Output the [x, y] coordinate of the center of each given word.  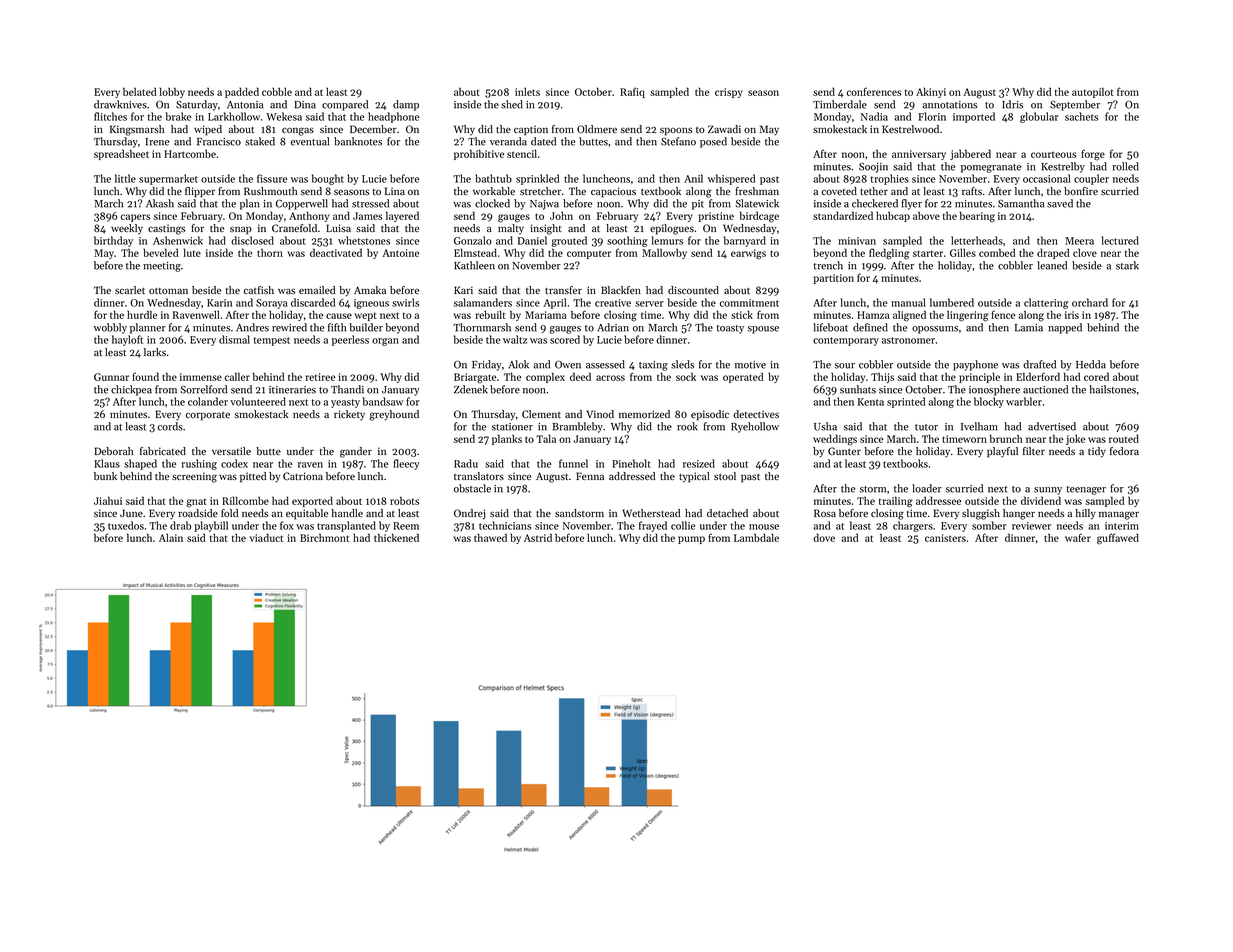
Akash [160, 203]
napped [1065, 328]
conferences [874, 91]
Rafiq [632, 92]
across [610, 378]
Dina [305, 105]
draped [1053, 253]
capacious [613, 192]
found [145, 376]
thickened [396, 537]
